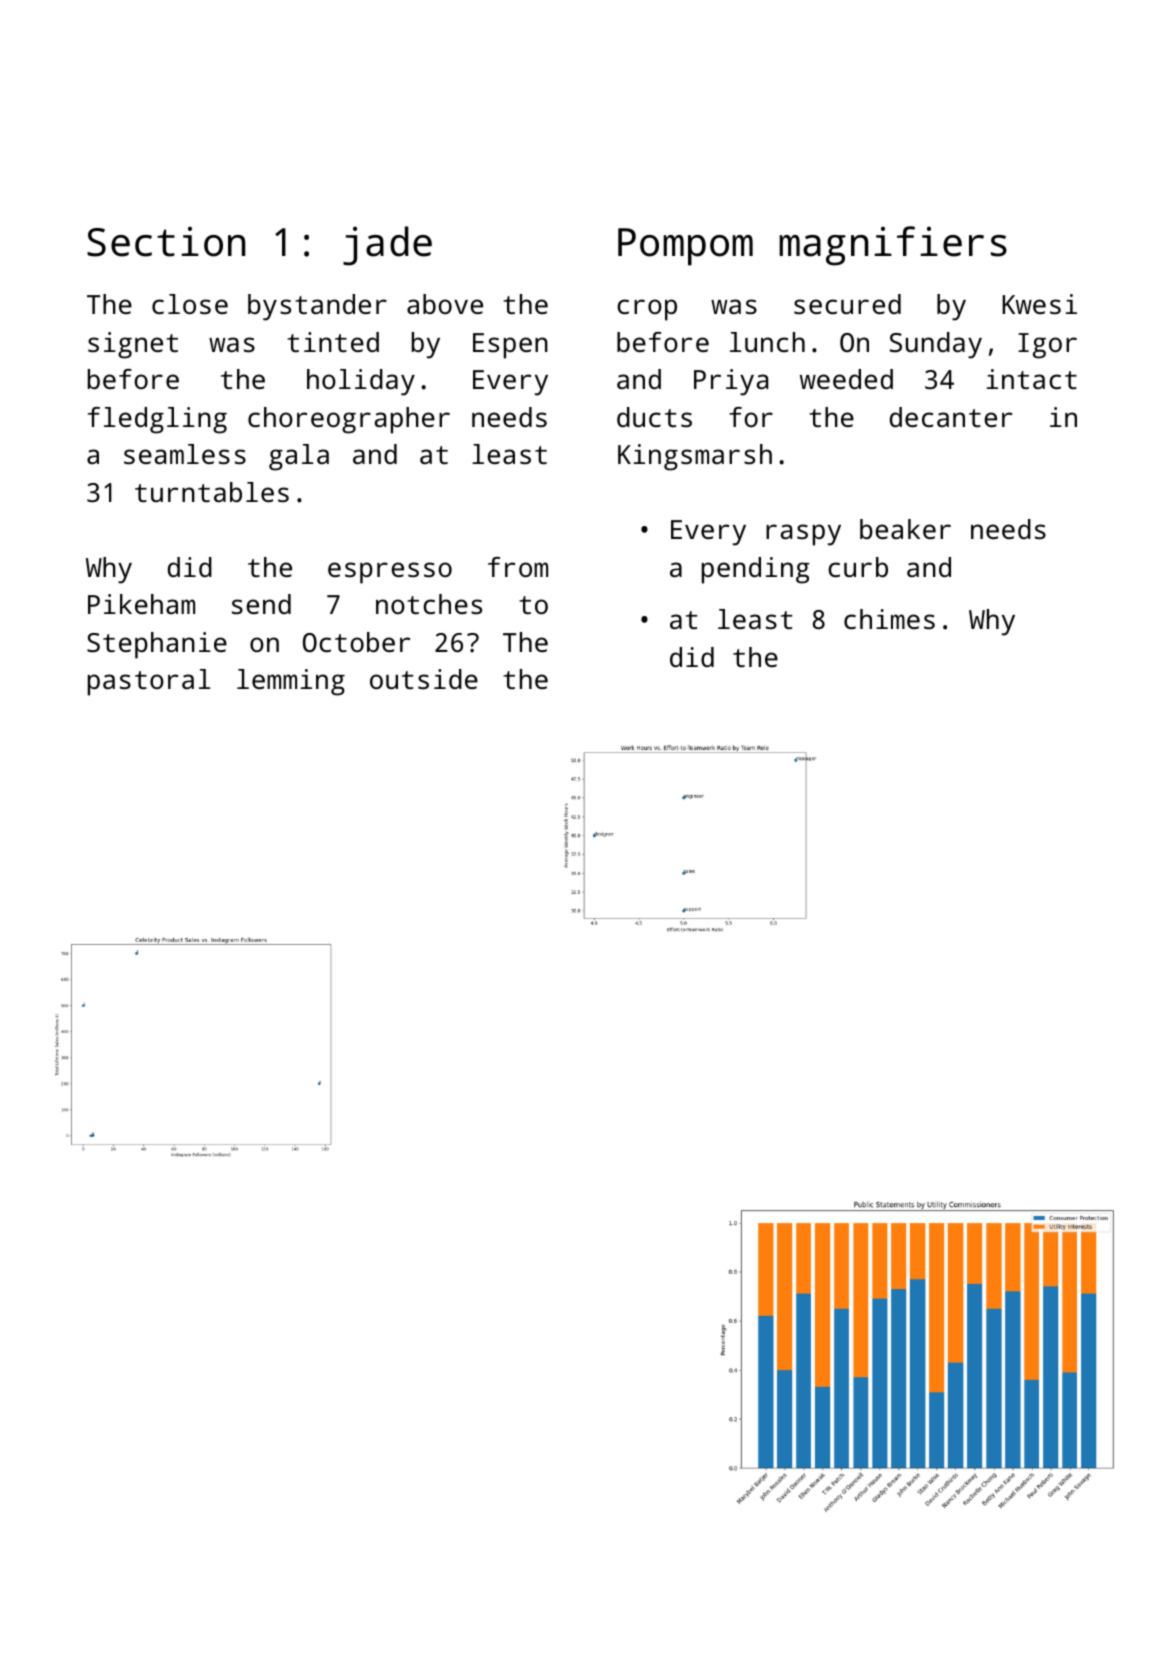 This page has height=1654, width=1165. I want to click on from, so click(518, 567).
